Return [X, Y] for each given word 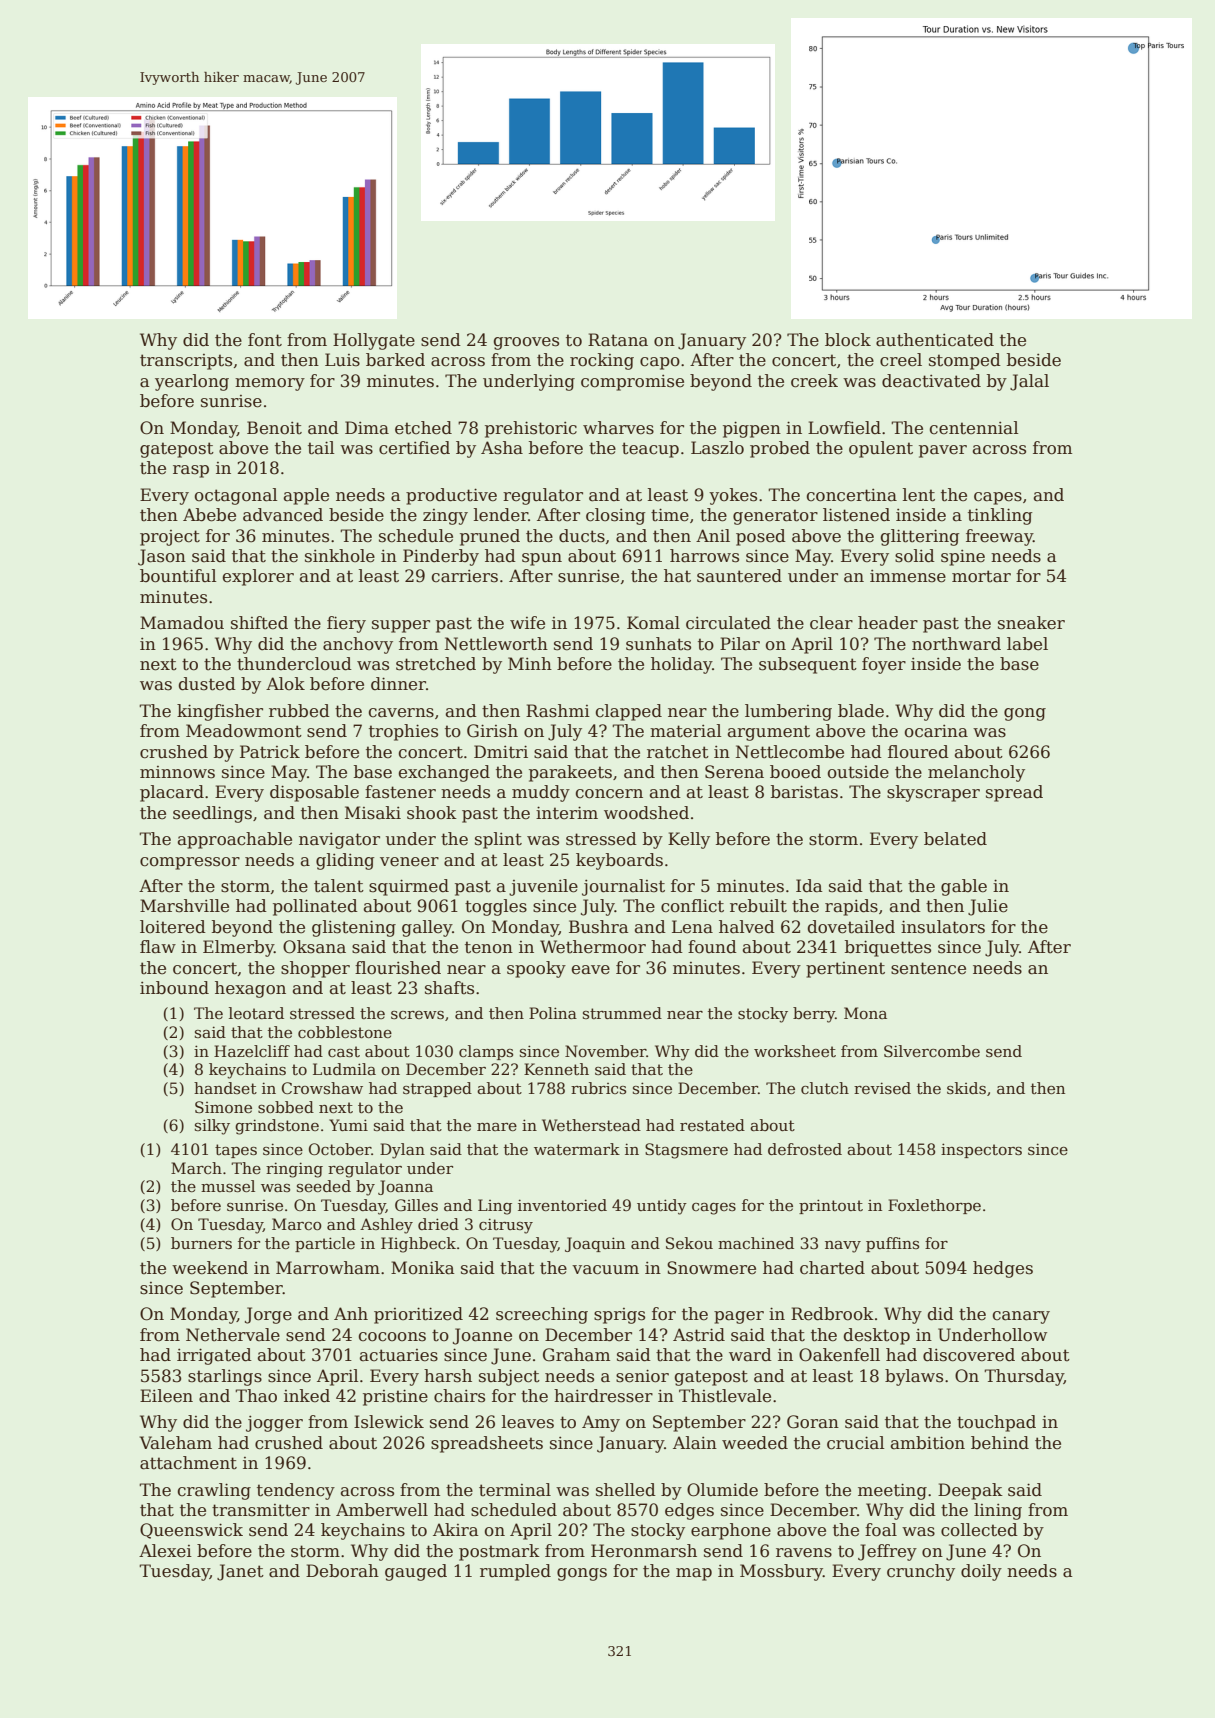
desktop [877, 1336]
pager [739, 1317]
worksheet [795, 1051]
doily [981, 1572]
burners [201, 1243]
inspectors [981, 1150]
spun [542, 559]
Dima [367, 427]
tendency [296, 1491]
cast [344, 1051]
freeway [999, 537]
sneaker [1031, 623]
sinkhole [340, 556]
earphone [731, 1531]
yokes [733, 496]
